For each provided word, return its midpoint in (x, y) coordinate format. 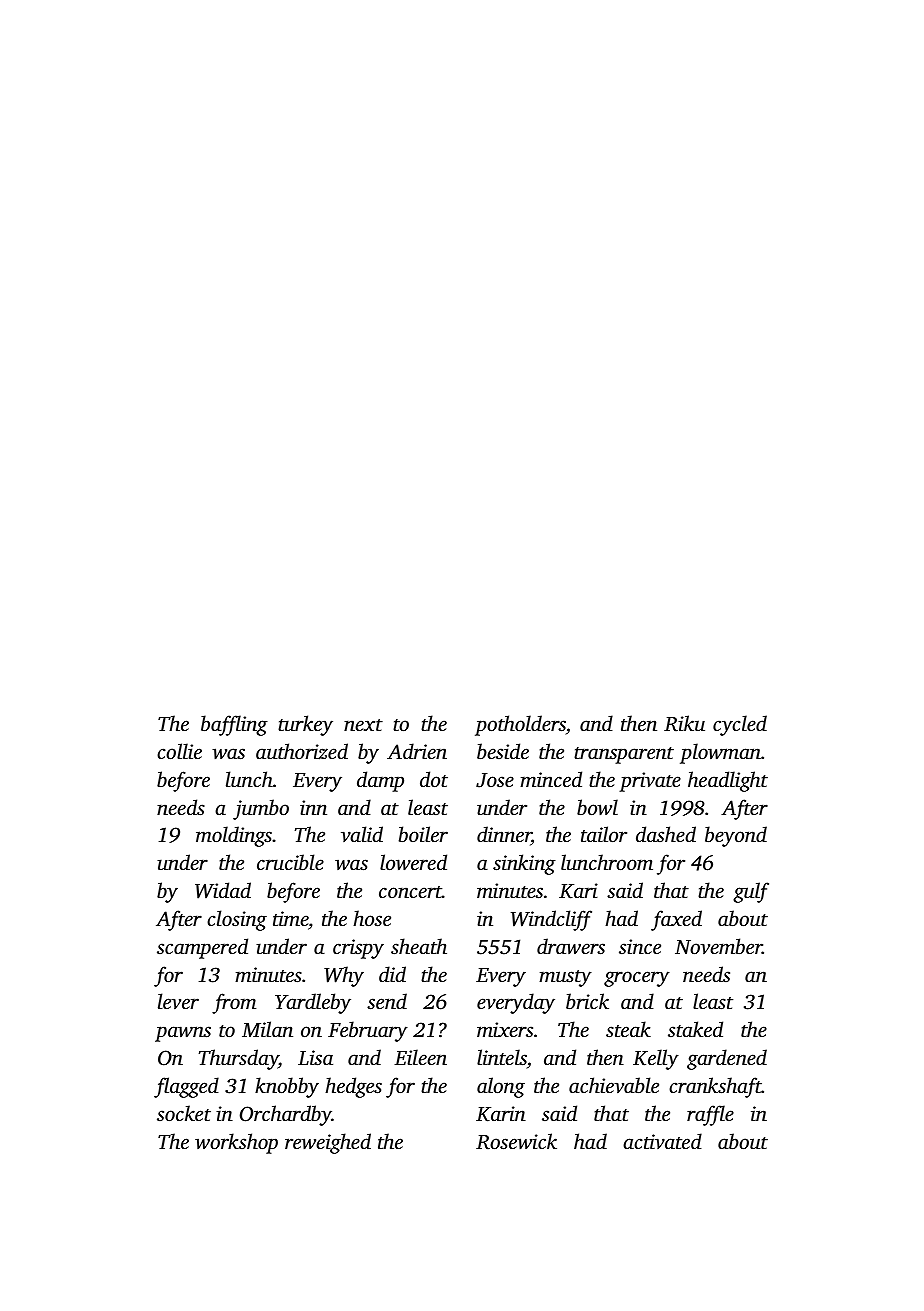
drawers (571, 946)
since (640, 946)
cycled (740, 725)
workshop (236, 1143)
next (363, 725)
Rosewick (516, 1141)
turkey (305, 725)
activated (662, 1141)
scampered (202, 948)
